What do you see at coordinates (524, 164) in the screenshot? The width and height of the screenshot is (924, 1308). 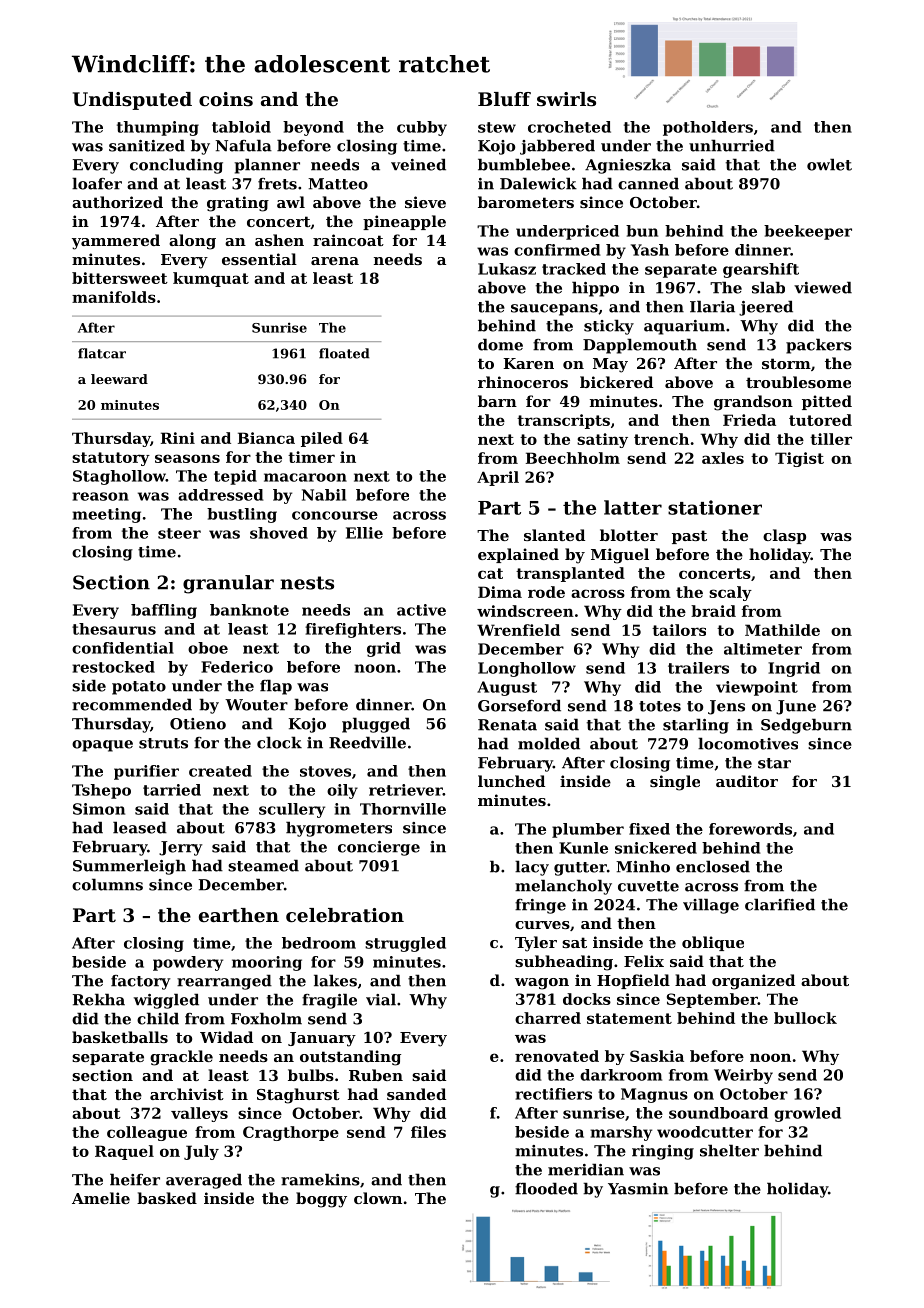 I see `bumblebee` at bounding box center [524, 164].
